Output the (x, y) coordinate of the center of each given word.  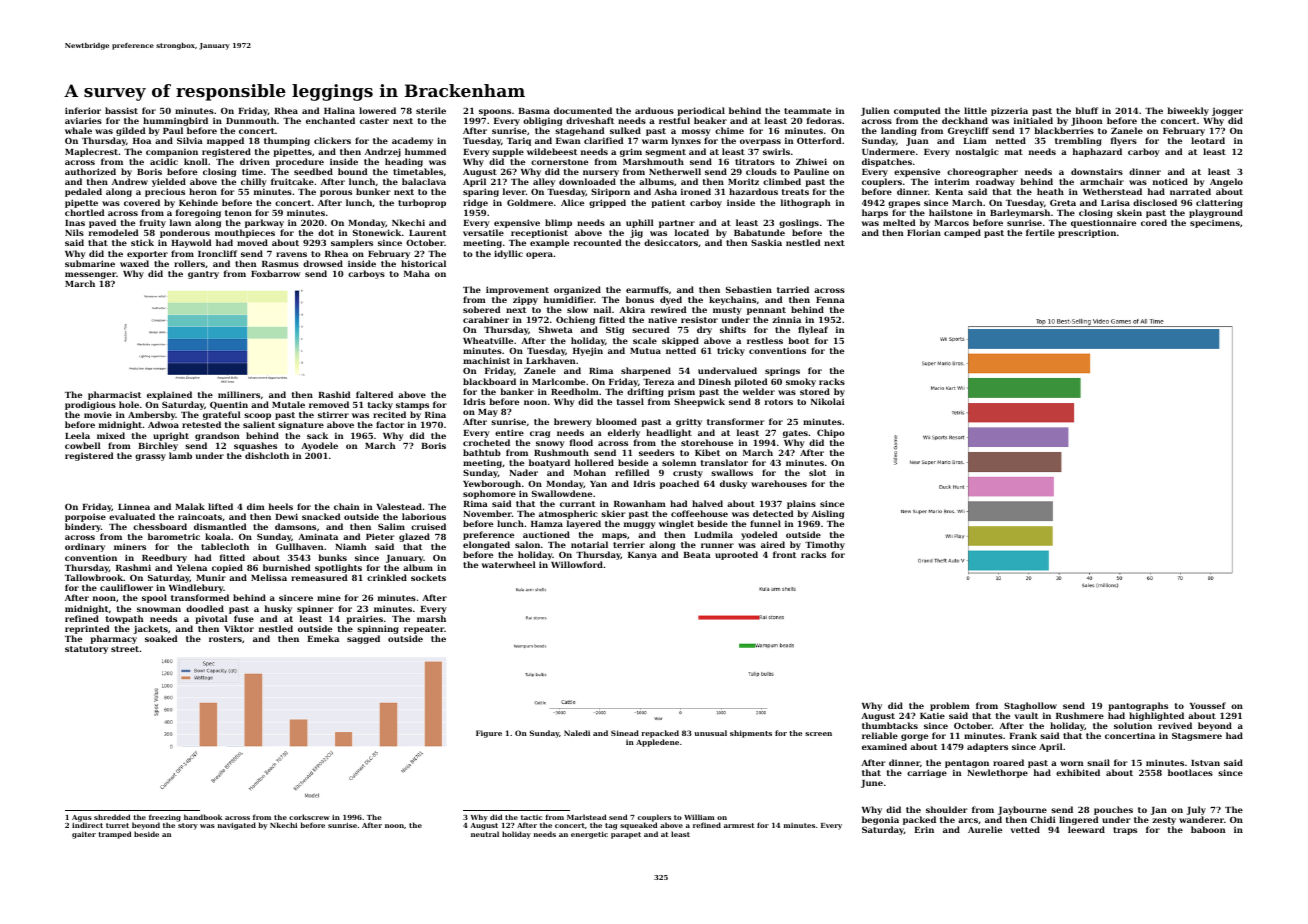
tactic (531, 817)
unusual (710, 733)
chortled (85, 212)
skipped (680, 341)
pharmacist (114, 395)
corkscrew (309, 817)
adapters (987, 747)
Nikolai (828, 401)
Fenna (830, 300)
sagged (363, 639)
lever (514, 191)
